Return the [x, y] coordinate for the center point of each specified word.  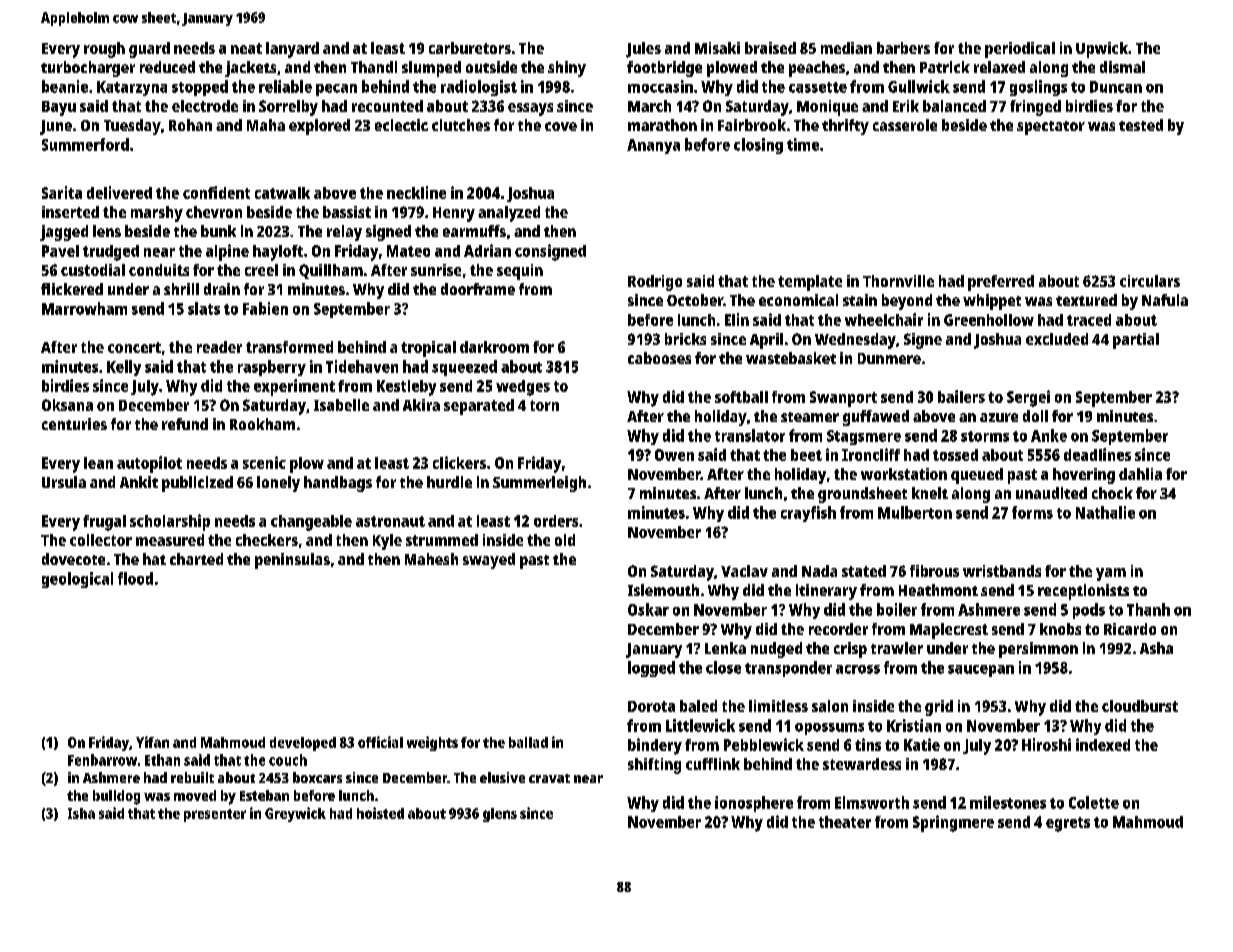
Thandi [374, 67]
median [846, 48]
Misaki [717, 48]
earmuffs [474, 231]
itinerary [826, 592]
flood [135, 578]
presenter [215, 815]
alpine [227, 252]
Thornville [898, 281]
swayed [489, 561]
